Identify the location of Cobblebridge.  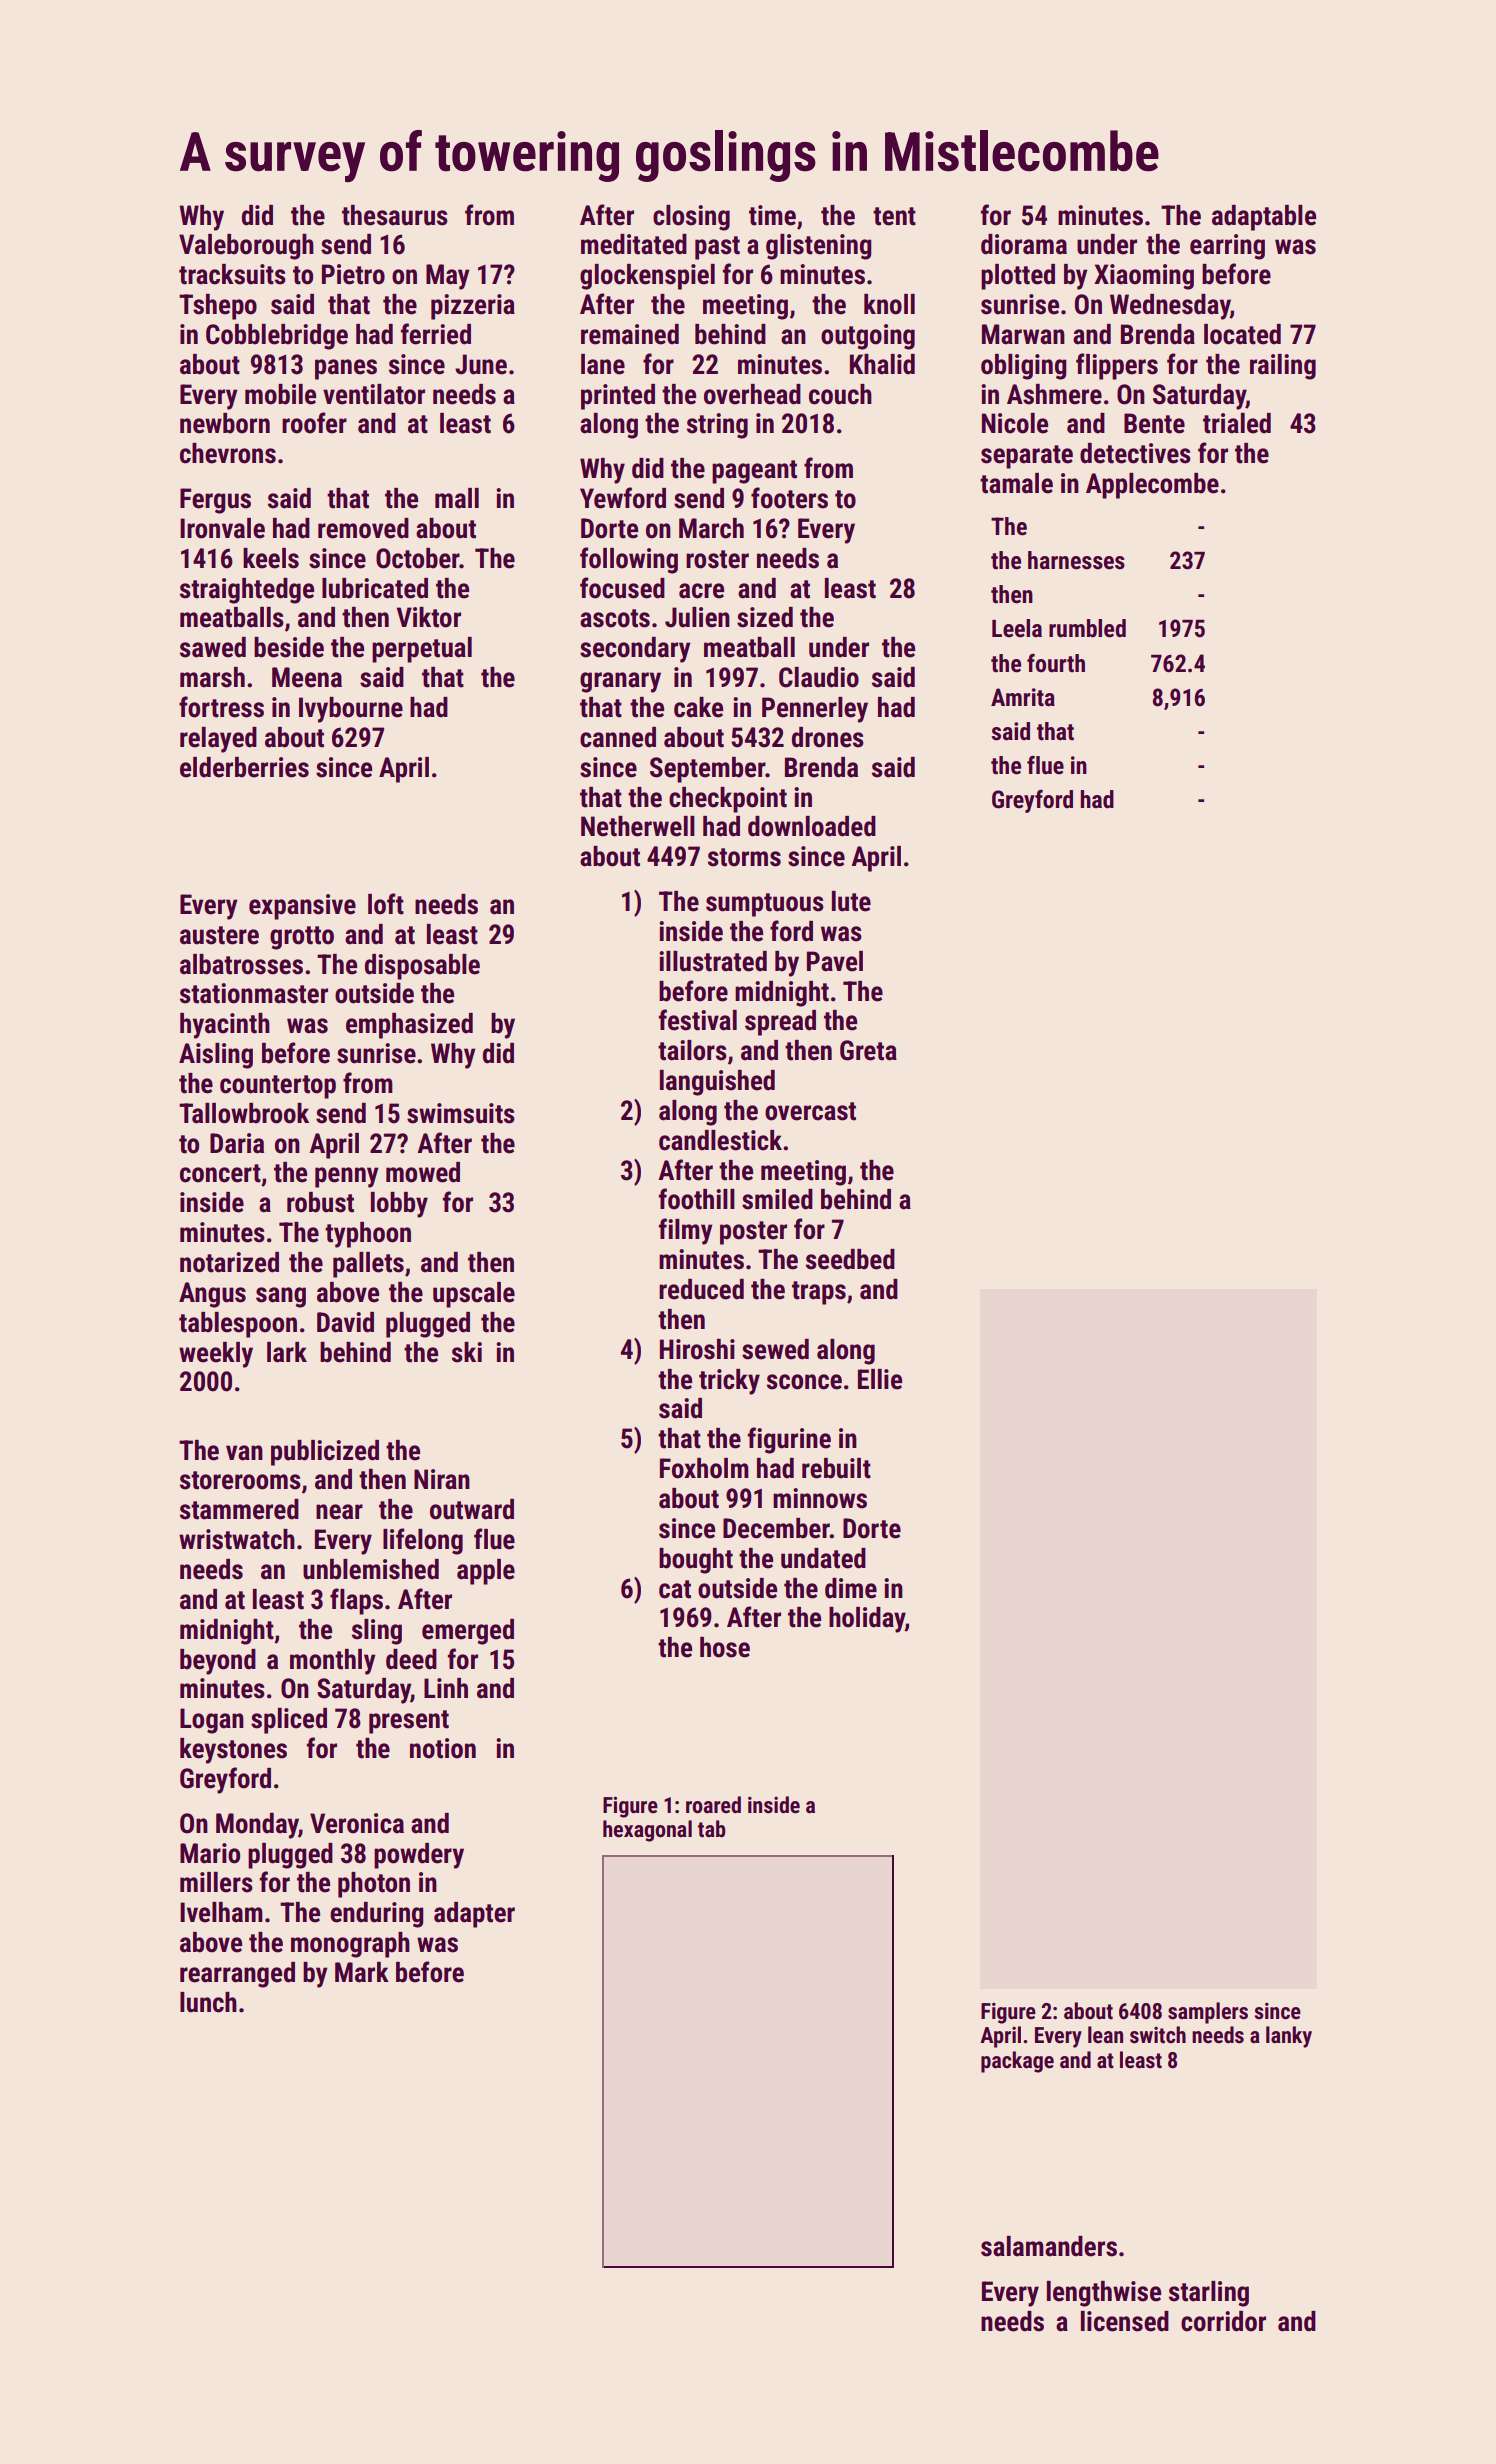
(277, 337).
